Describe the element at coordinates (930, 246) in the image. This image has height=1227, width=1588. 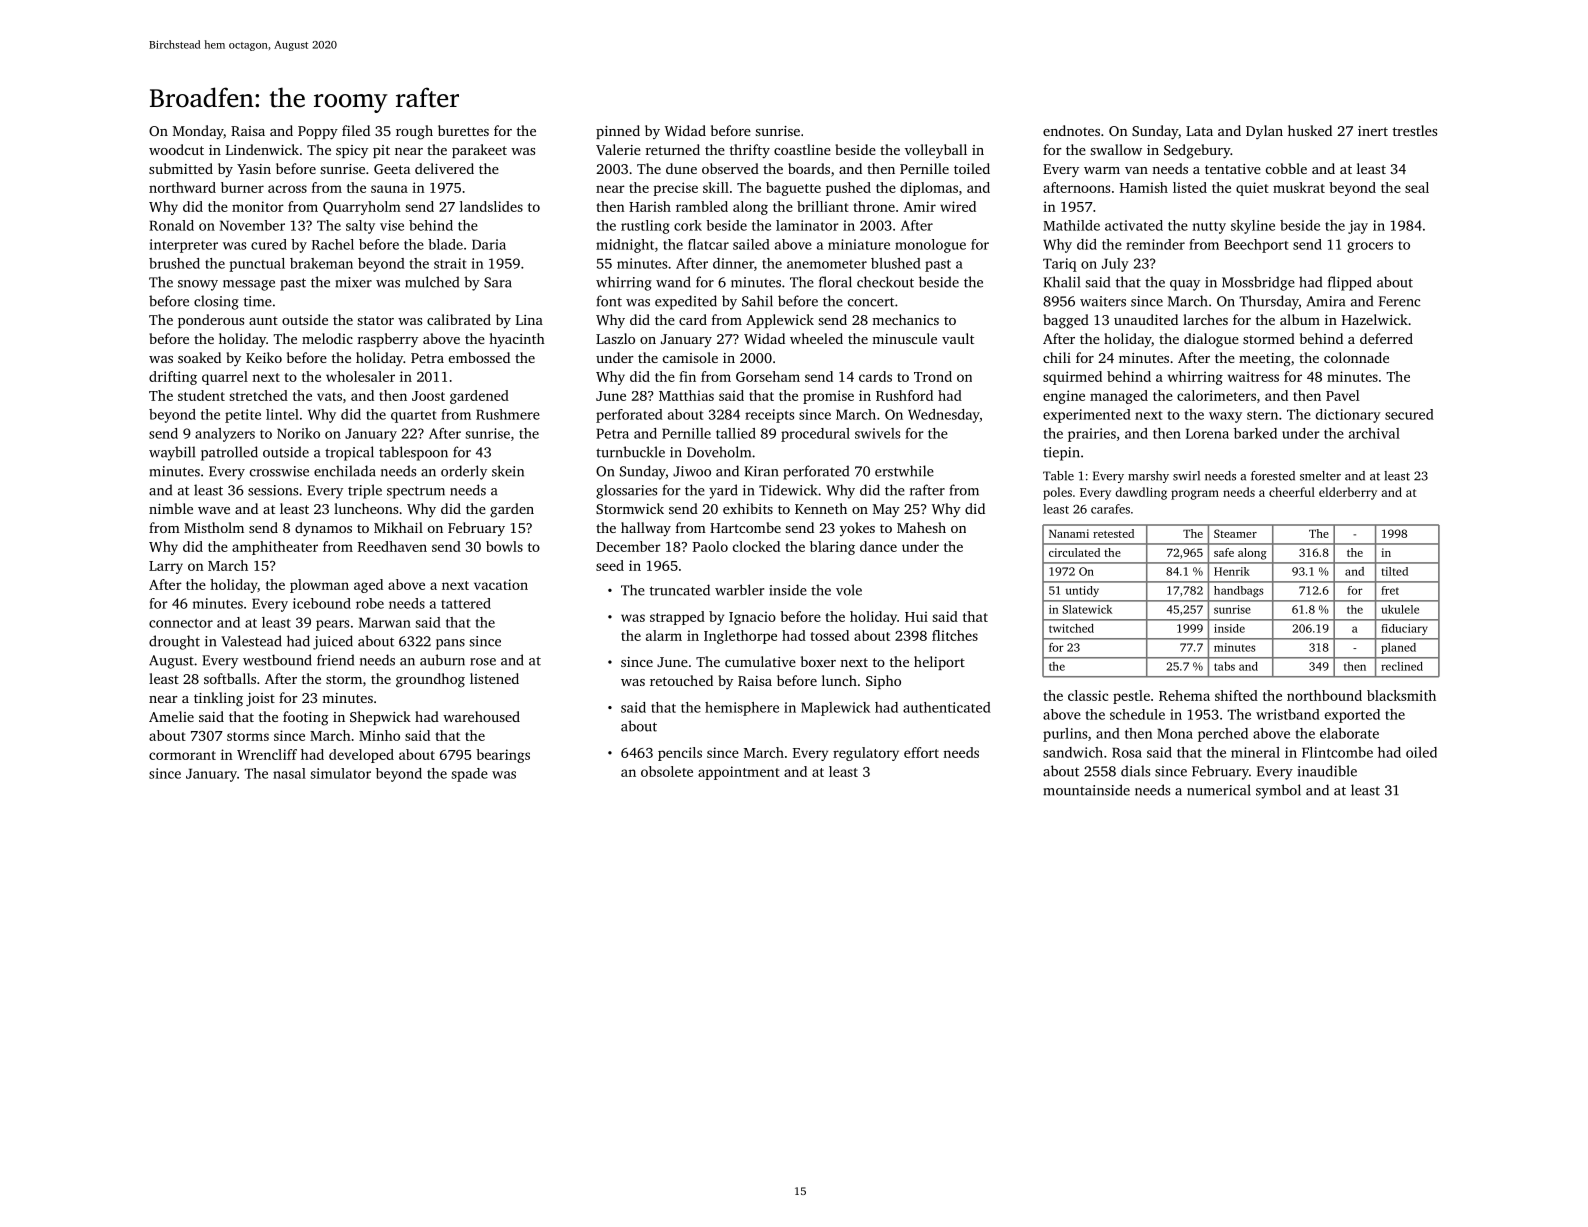
I see `monologue` at that location.
